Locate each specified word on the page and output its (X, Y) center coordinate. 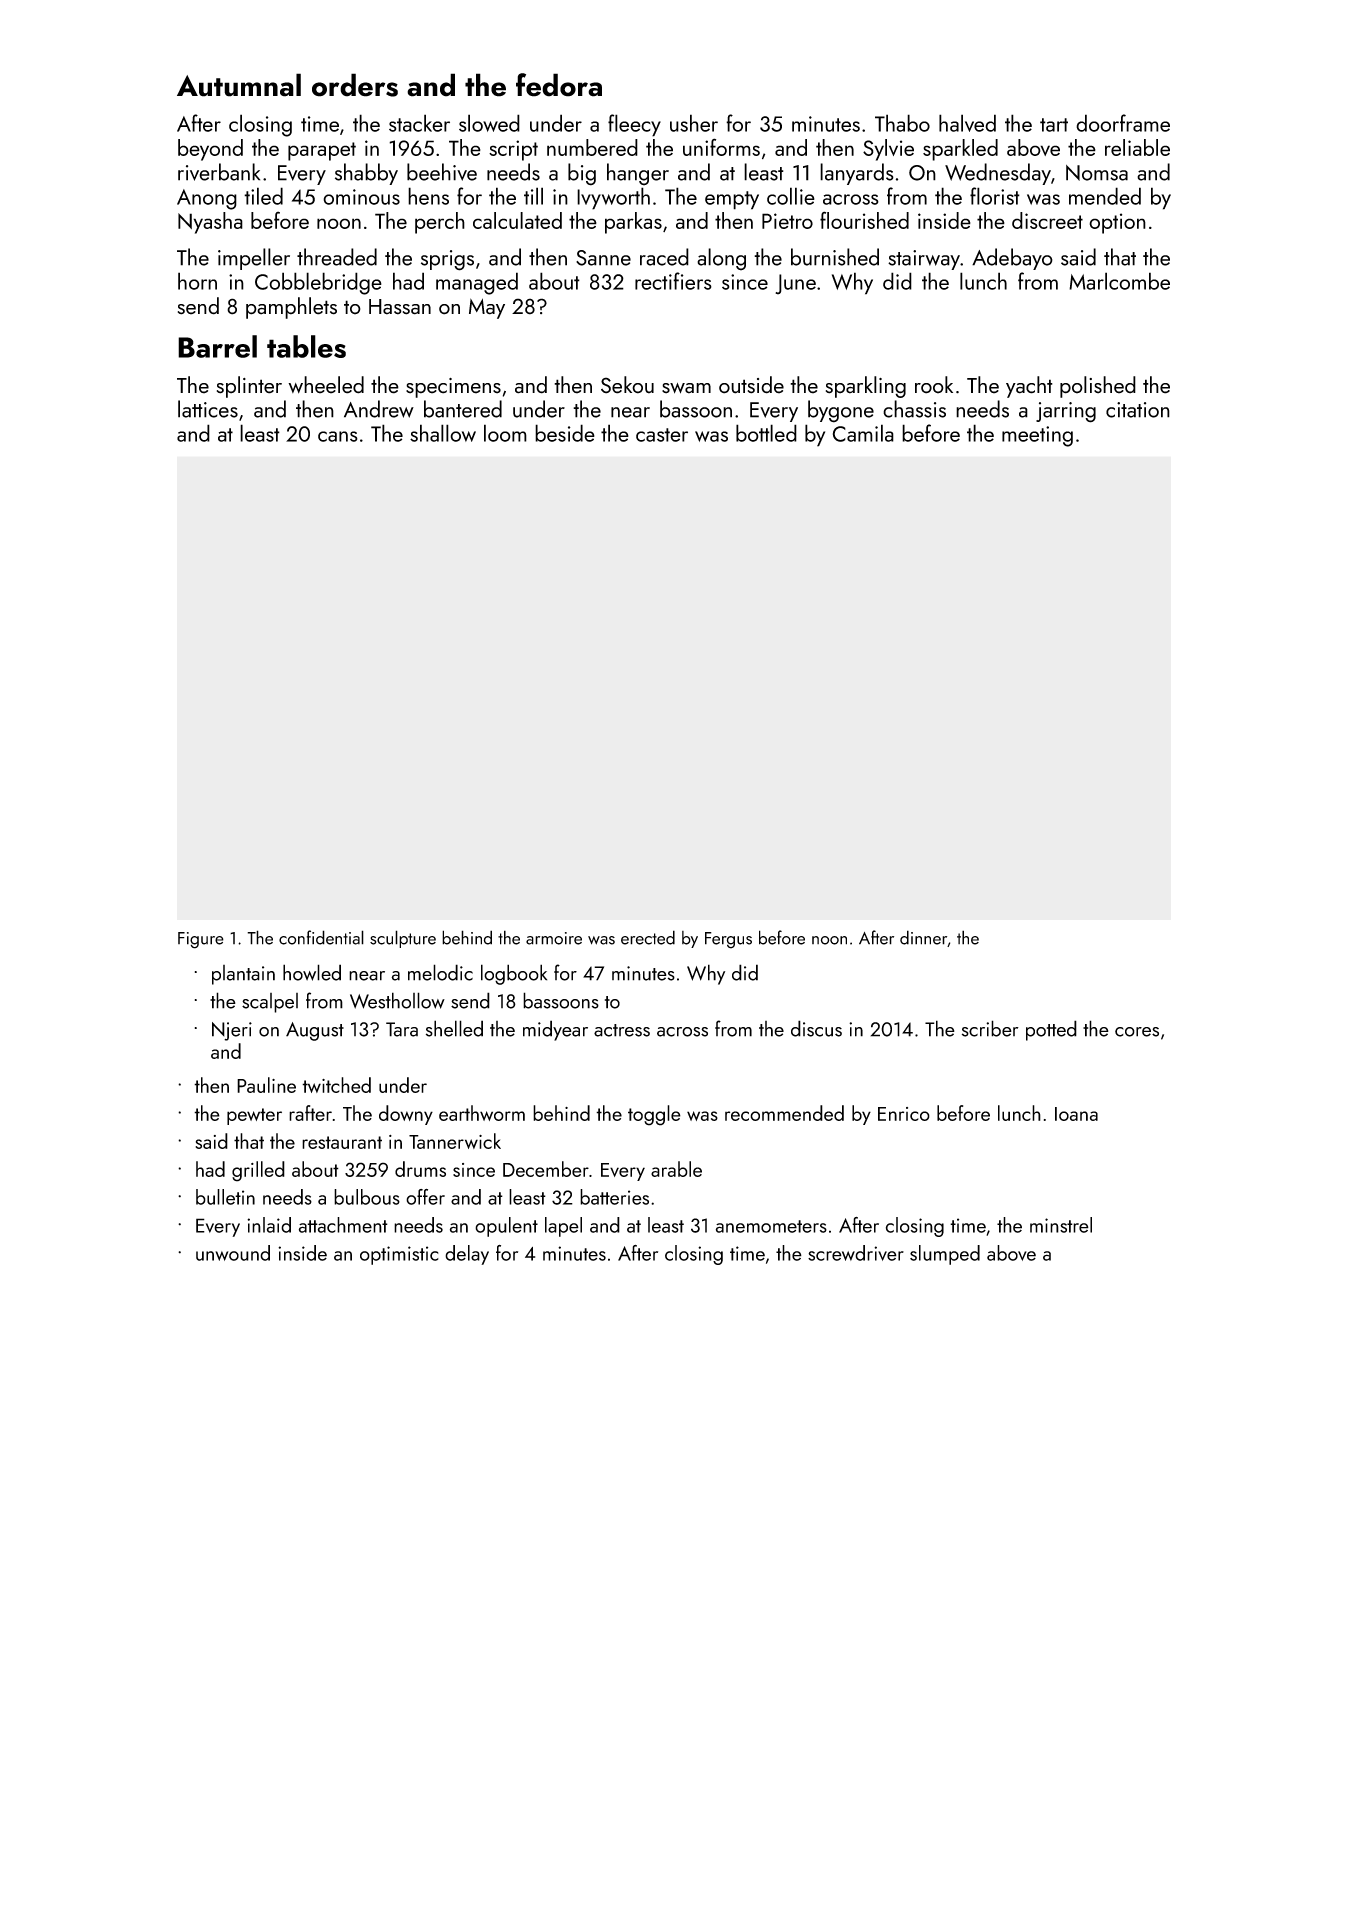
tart (1054, 125)
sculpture (403, 939)
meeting (1037, 436)
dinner (924, 938)
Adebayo (1012, 259)
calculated (517, 220)
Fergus (728, 940)
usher (694, 123)
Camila (863, 433)
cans (338, 436)
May (487, 308)
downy (406, 1115)
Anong (207, 199)
